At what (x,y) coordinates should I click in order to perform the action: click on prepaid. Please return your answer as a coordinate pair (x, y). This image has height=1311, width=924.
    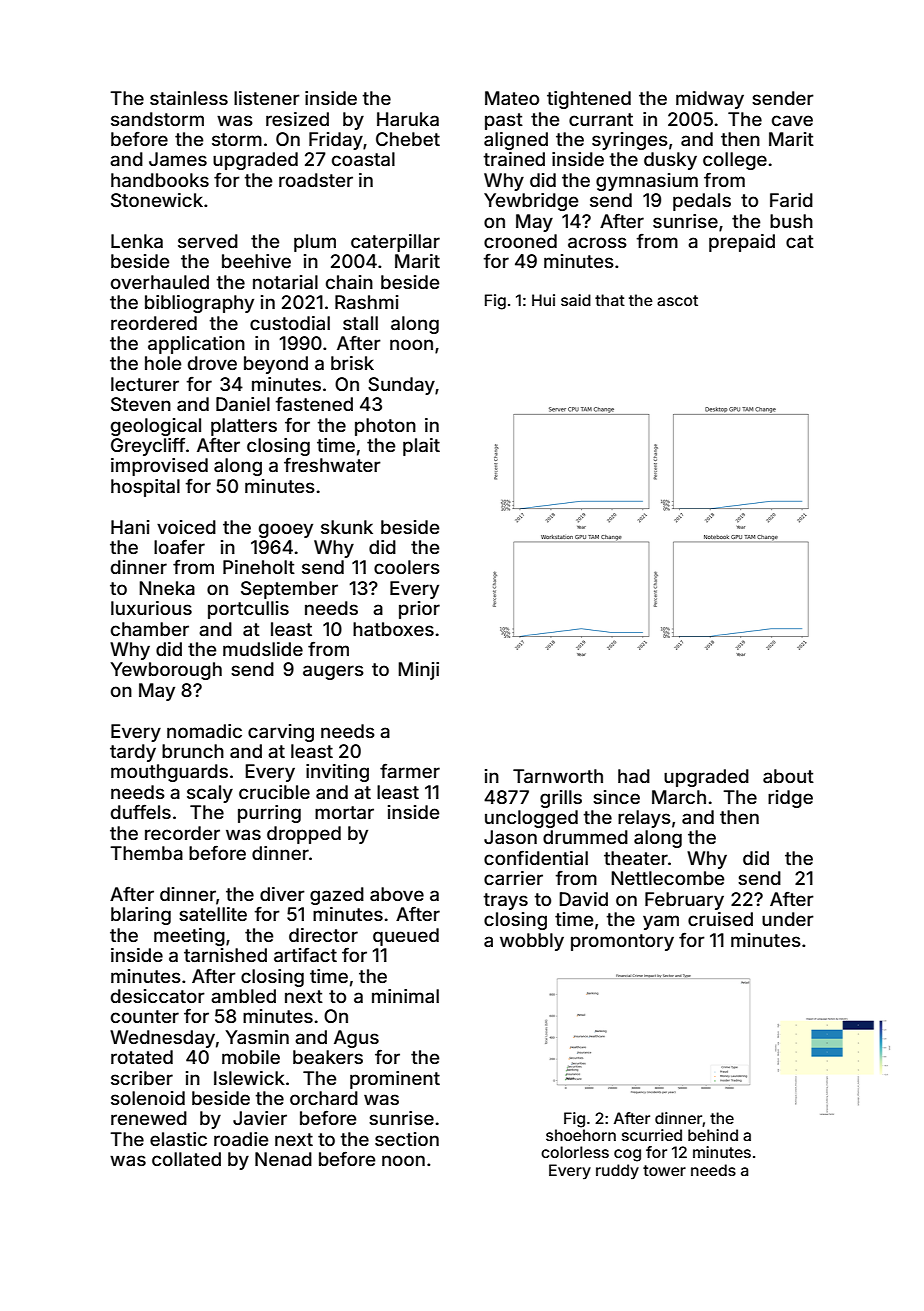
    Looking at the image, I should click on (742, 243).
